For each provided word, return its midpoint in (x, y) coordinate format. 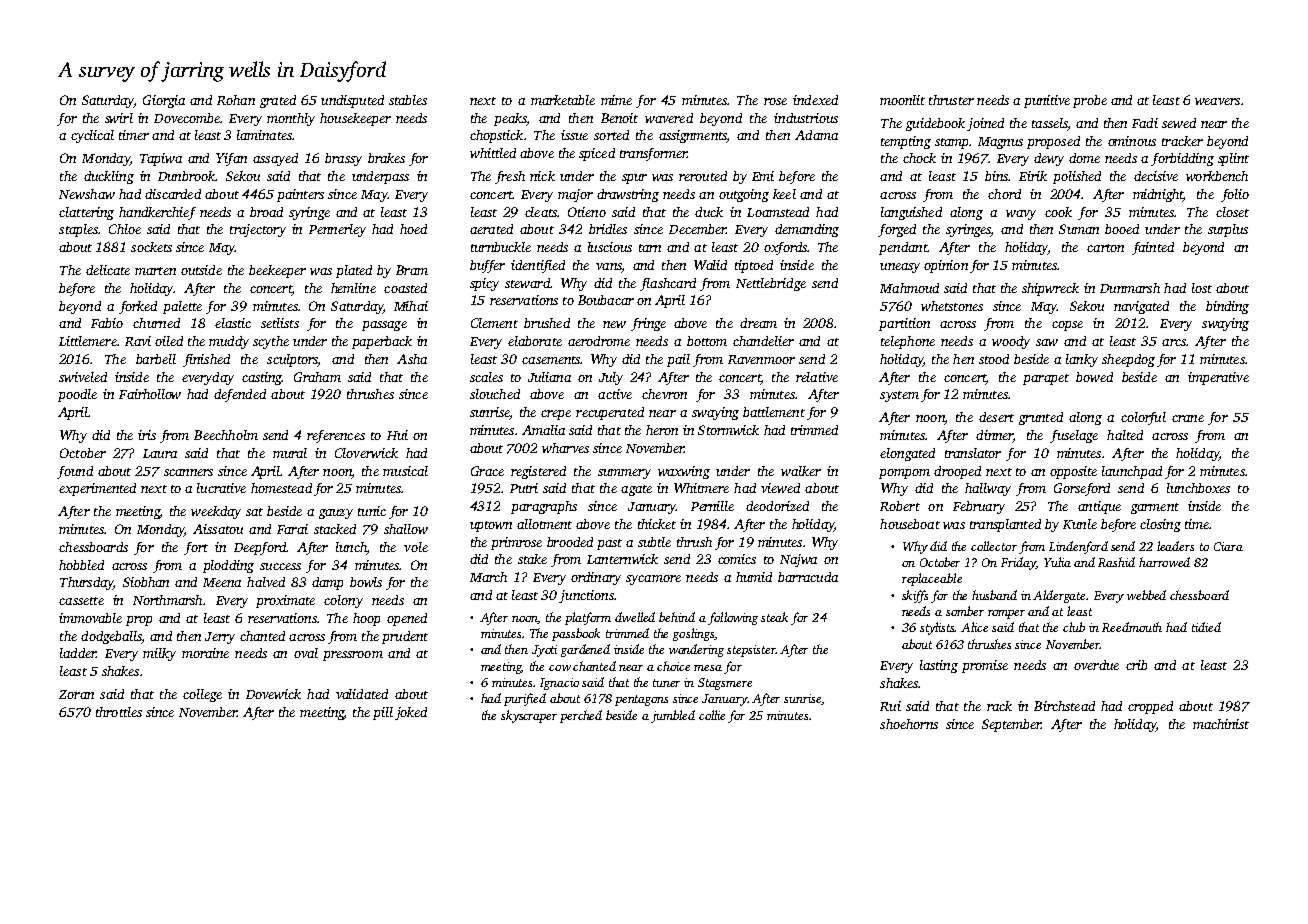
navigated (1141, 307)
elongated (907, 454)
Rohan (236, 100)
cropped (1150, 707)
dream (758, 323)
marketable (563, 100)
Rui (890, 706)
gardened (585, 650)
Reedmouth (1132, 627)
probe (1090, 101)
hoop (366, 619)
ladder (78, 653)
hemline (353, 288)
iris (147, 435)
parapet (1046, 379)
